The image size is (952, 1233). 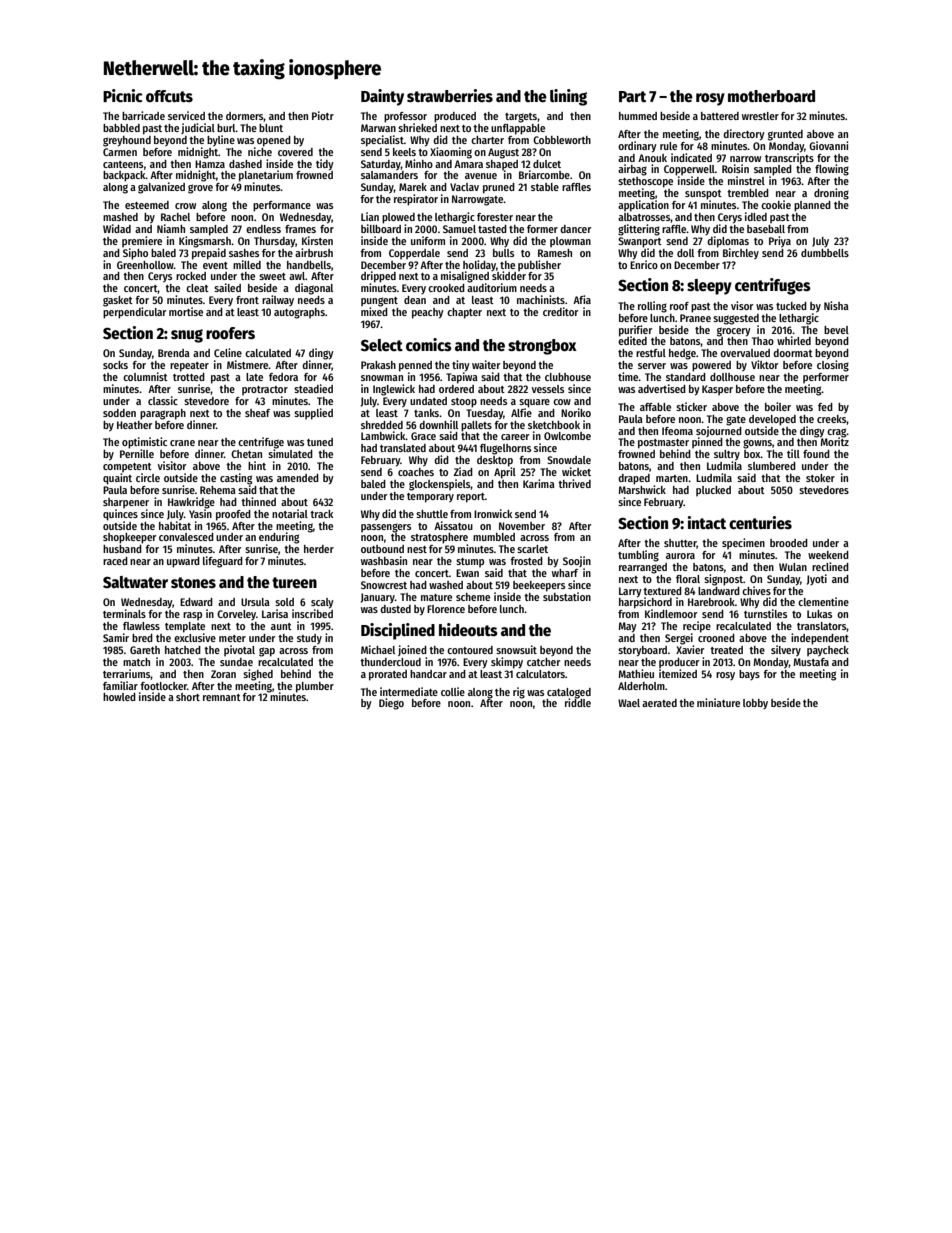 I want to click on byline, so click(x=221, y=141).
